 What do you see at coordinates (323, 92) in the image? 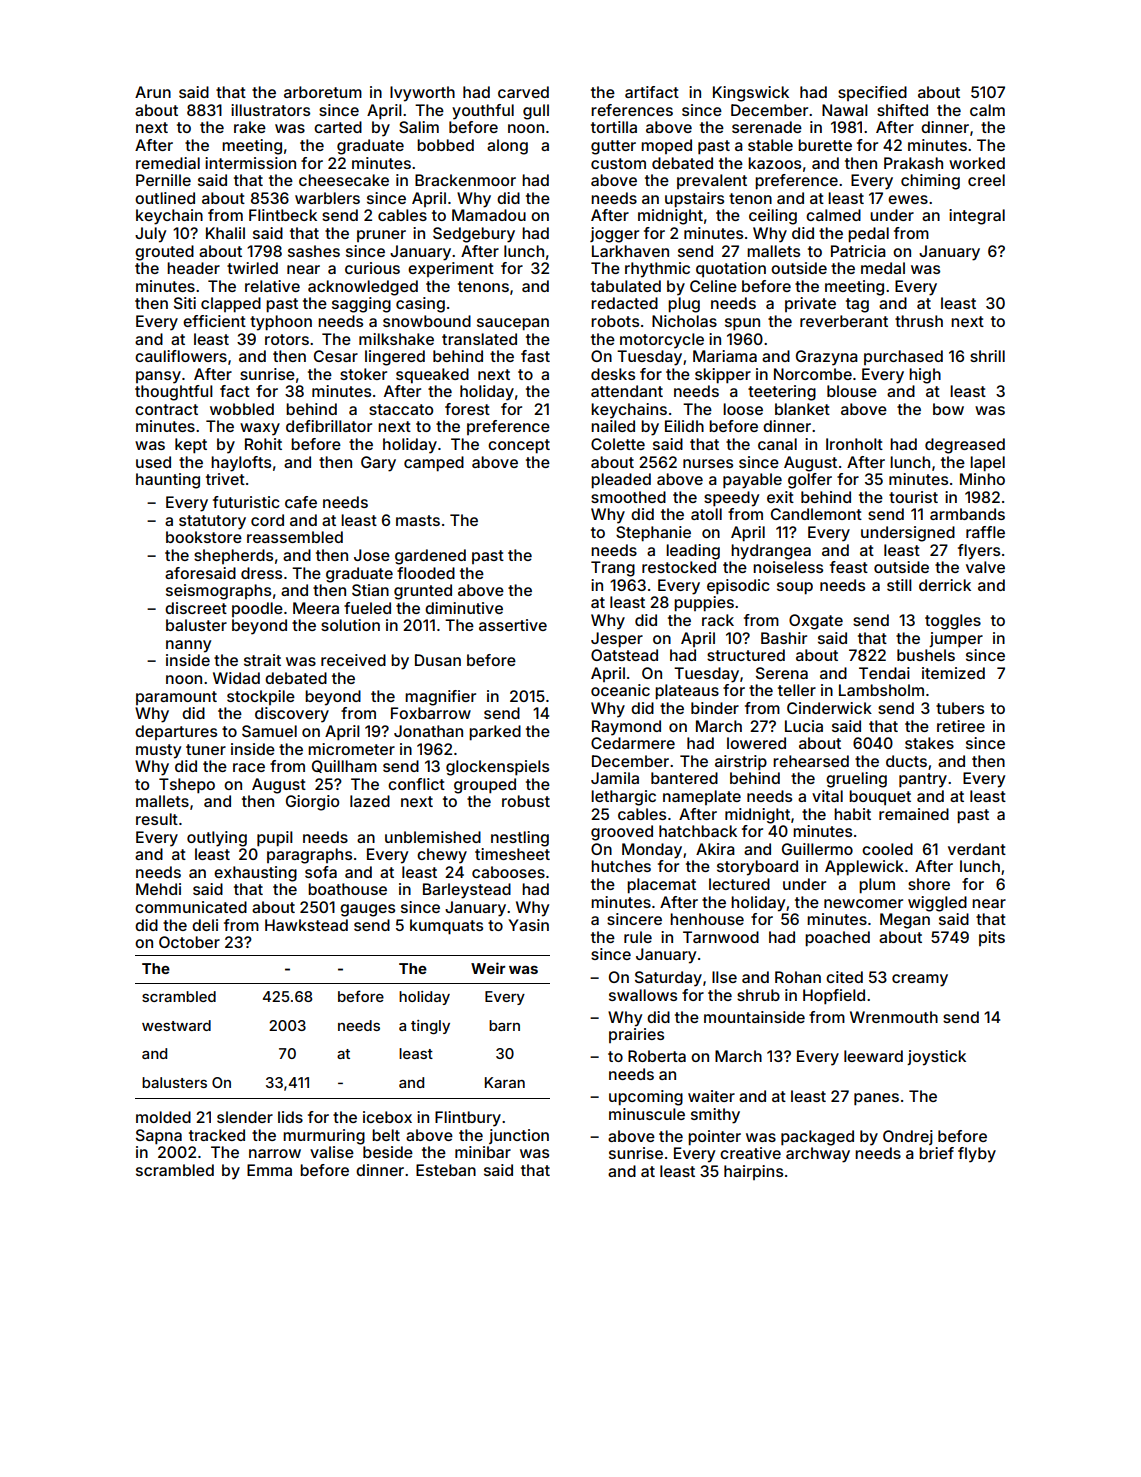
I see `arboretum` at bounding box center [323, 92].
